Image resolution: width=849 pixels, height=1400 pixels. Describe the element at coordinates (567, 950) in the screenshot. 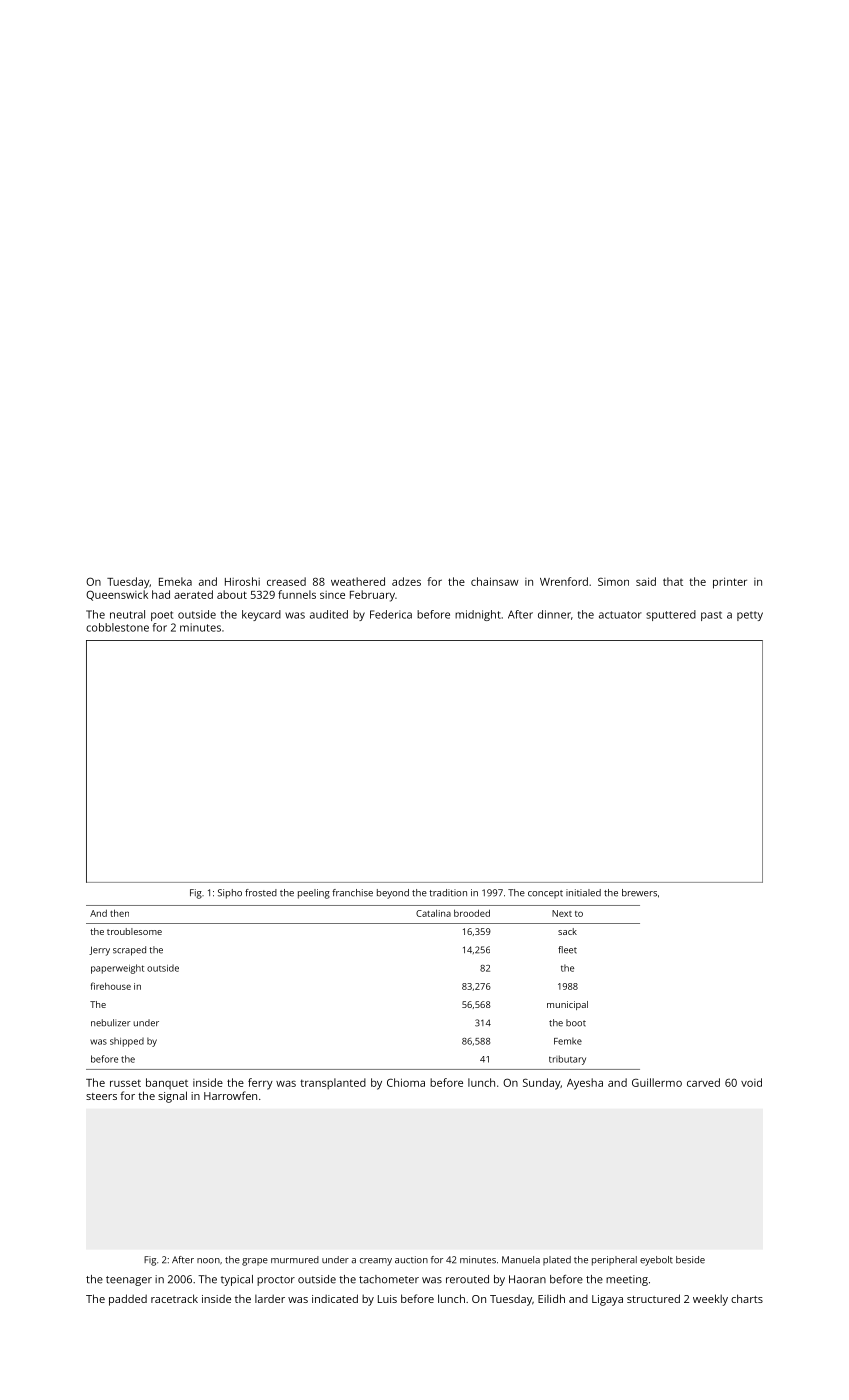

I see `fleet` at that location.
